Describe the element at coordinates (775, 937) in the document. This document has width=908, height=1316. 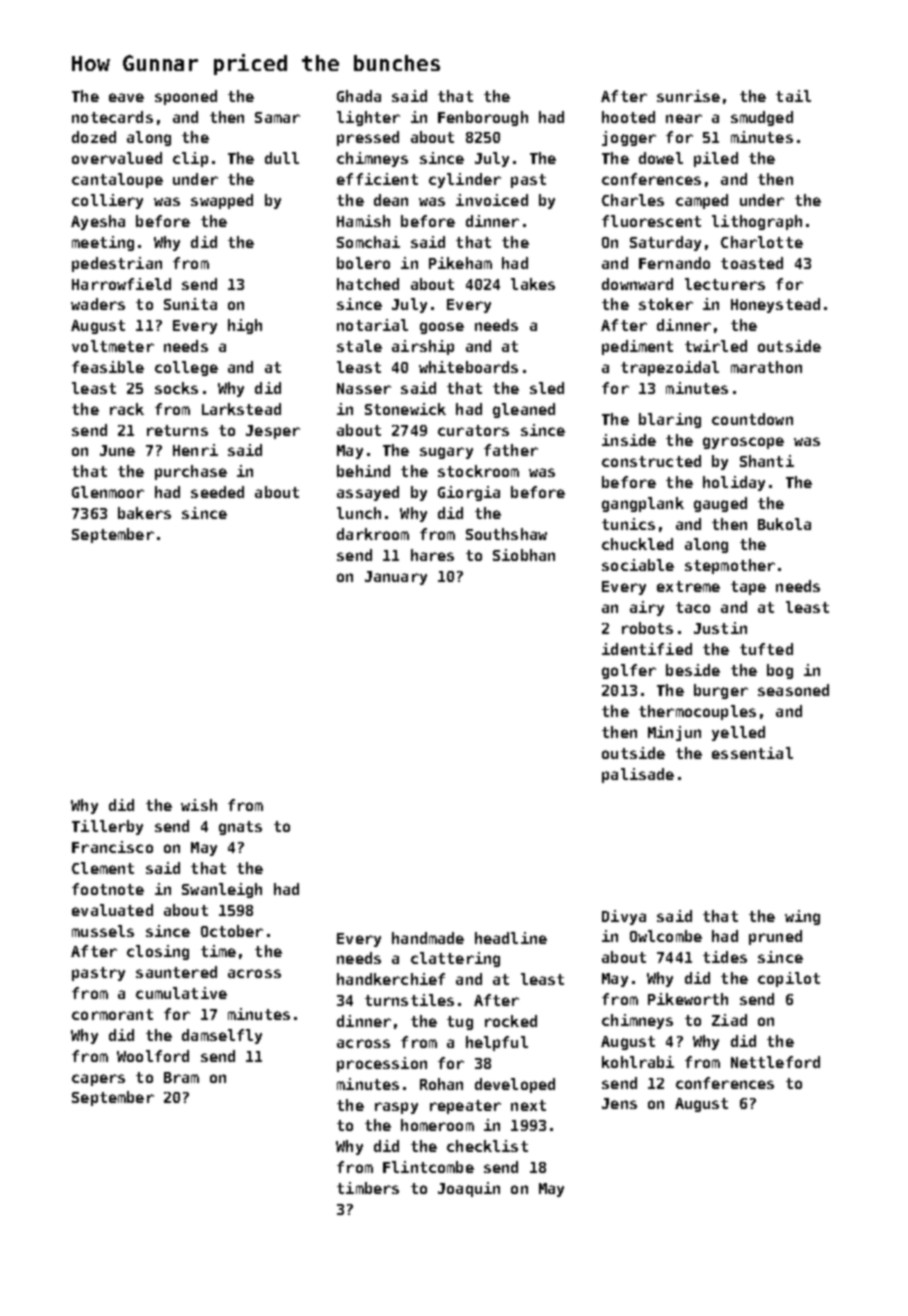
I see `pruned` at that location.
